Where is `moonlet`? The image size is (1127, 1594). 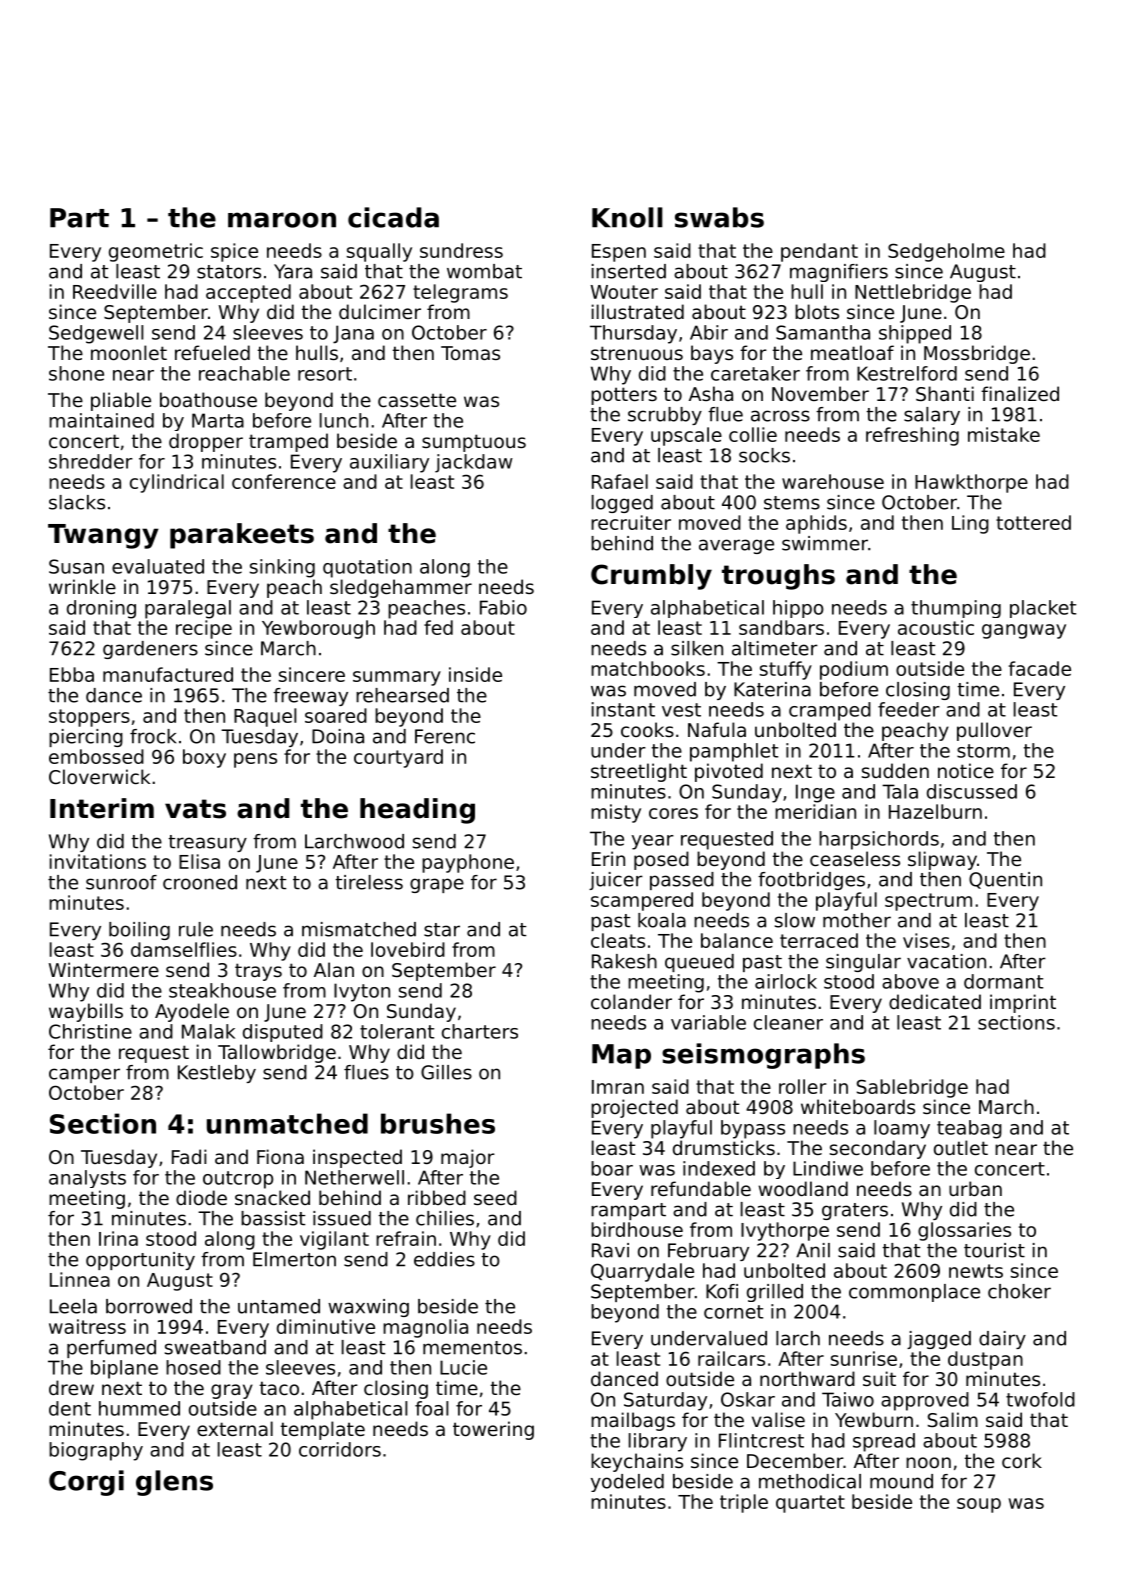 moonlet is located at coordinates (129, 352).
